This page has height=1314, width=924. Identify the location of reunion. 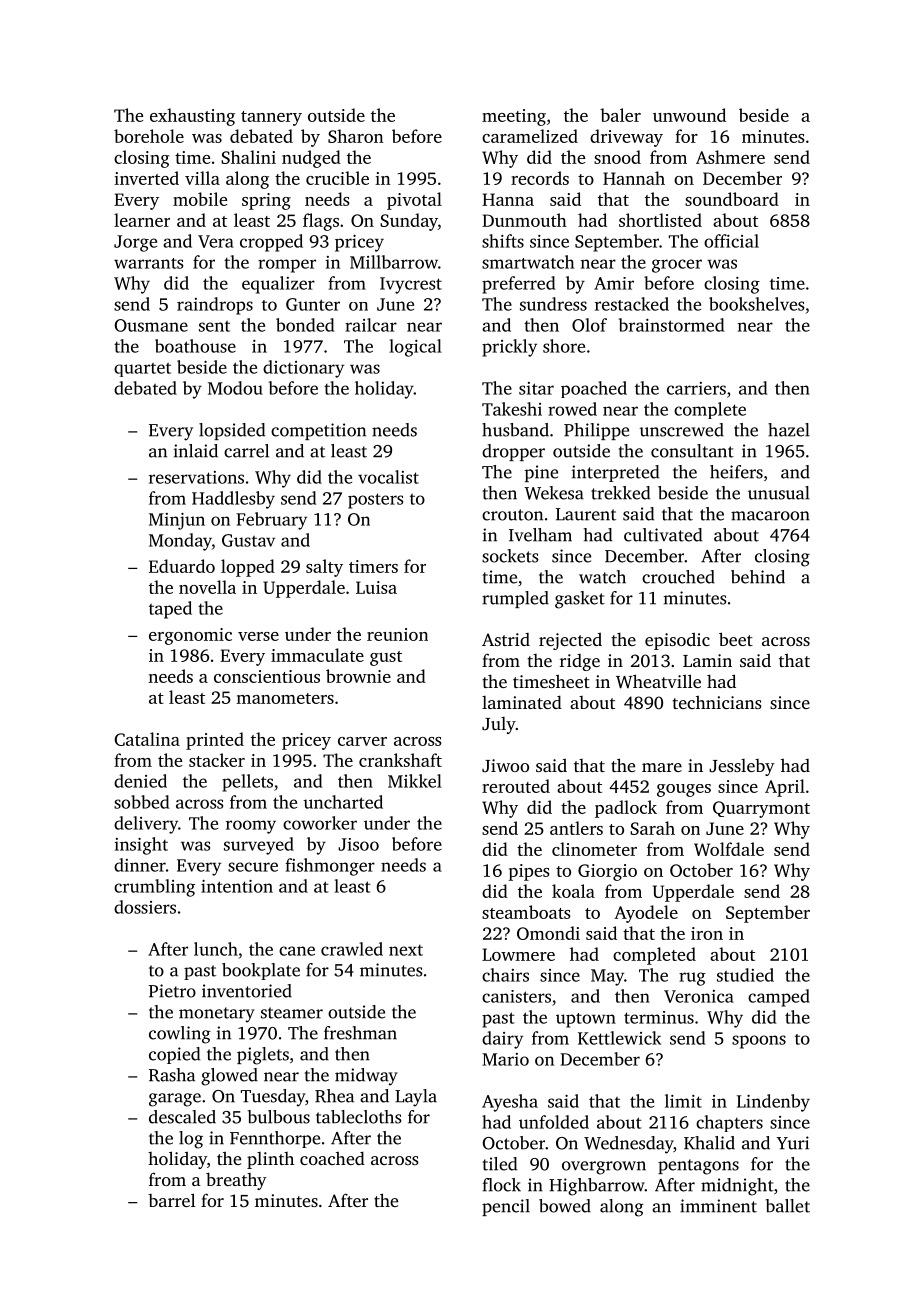
(397, 634).
